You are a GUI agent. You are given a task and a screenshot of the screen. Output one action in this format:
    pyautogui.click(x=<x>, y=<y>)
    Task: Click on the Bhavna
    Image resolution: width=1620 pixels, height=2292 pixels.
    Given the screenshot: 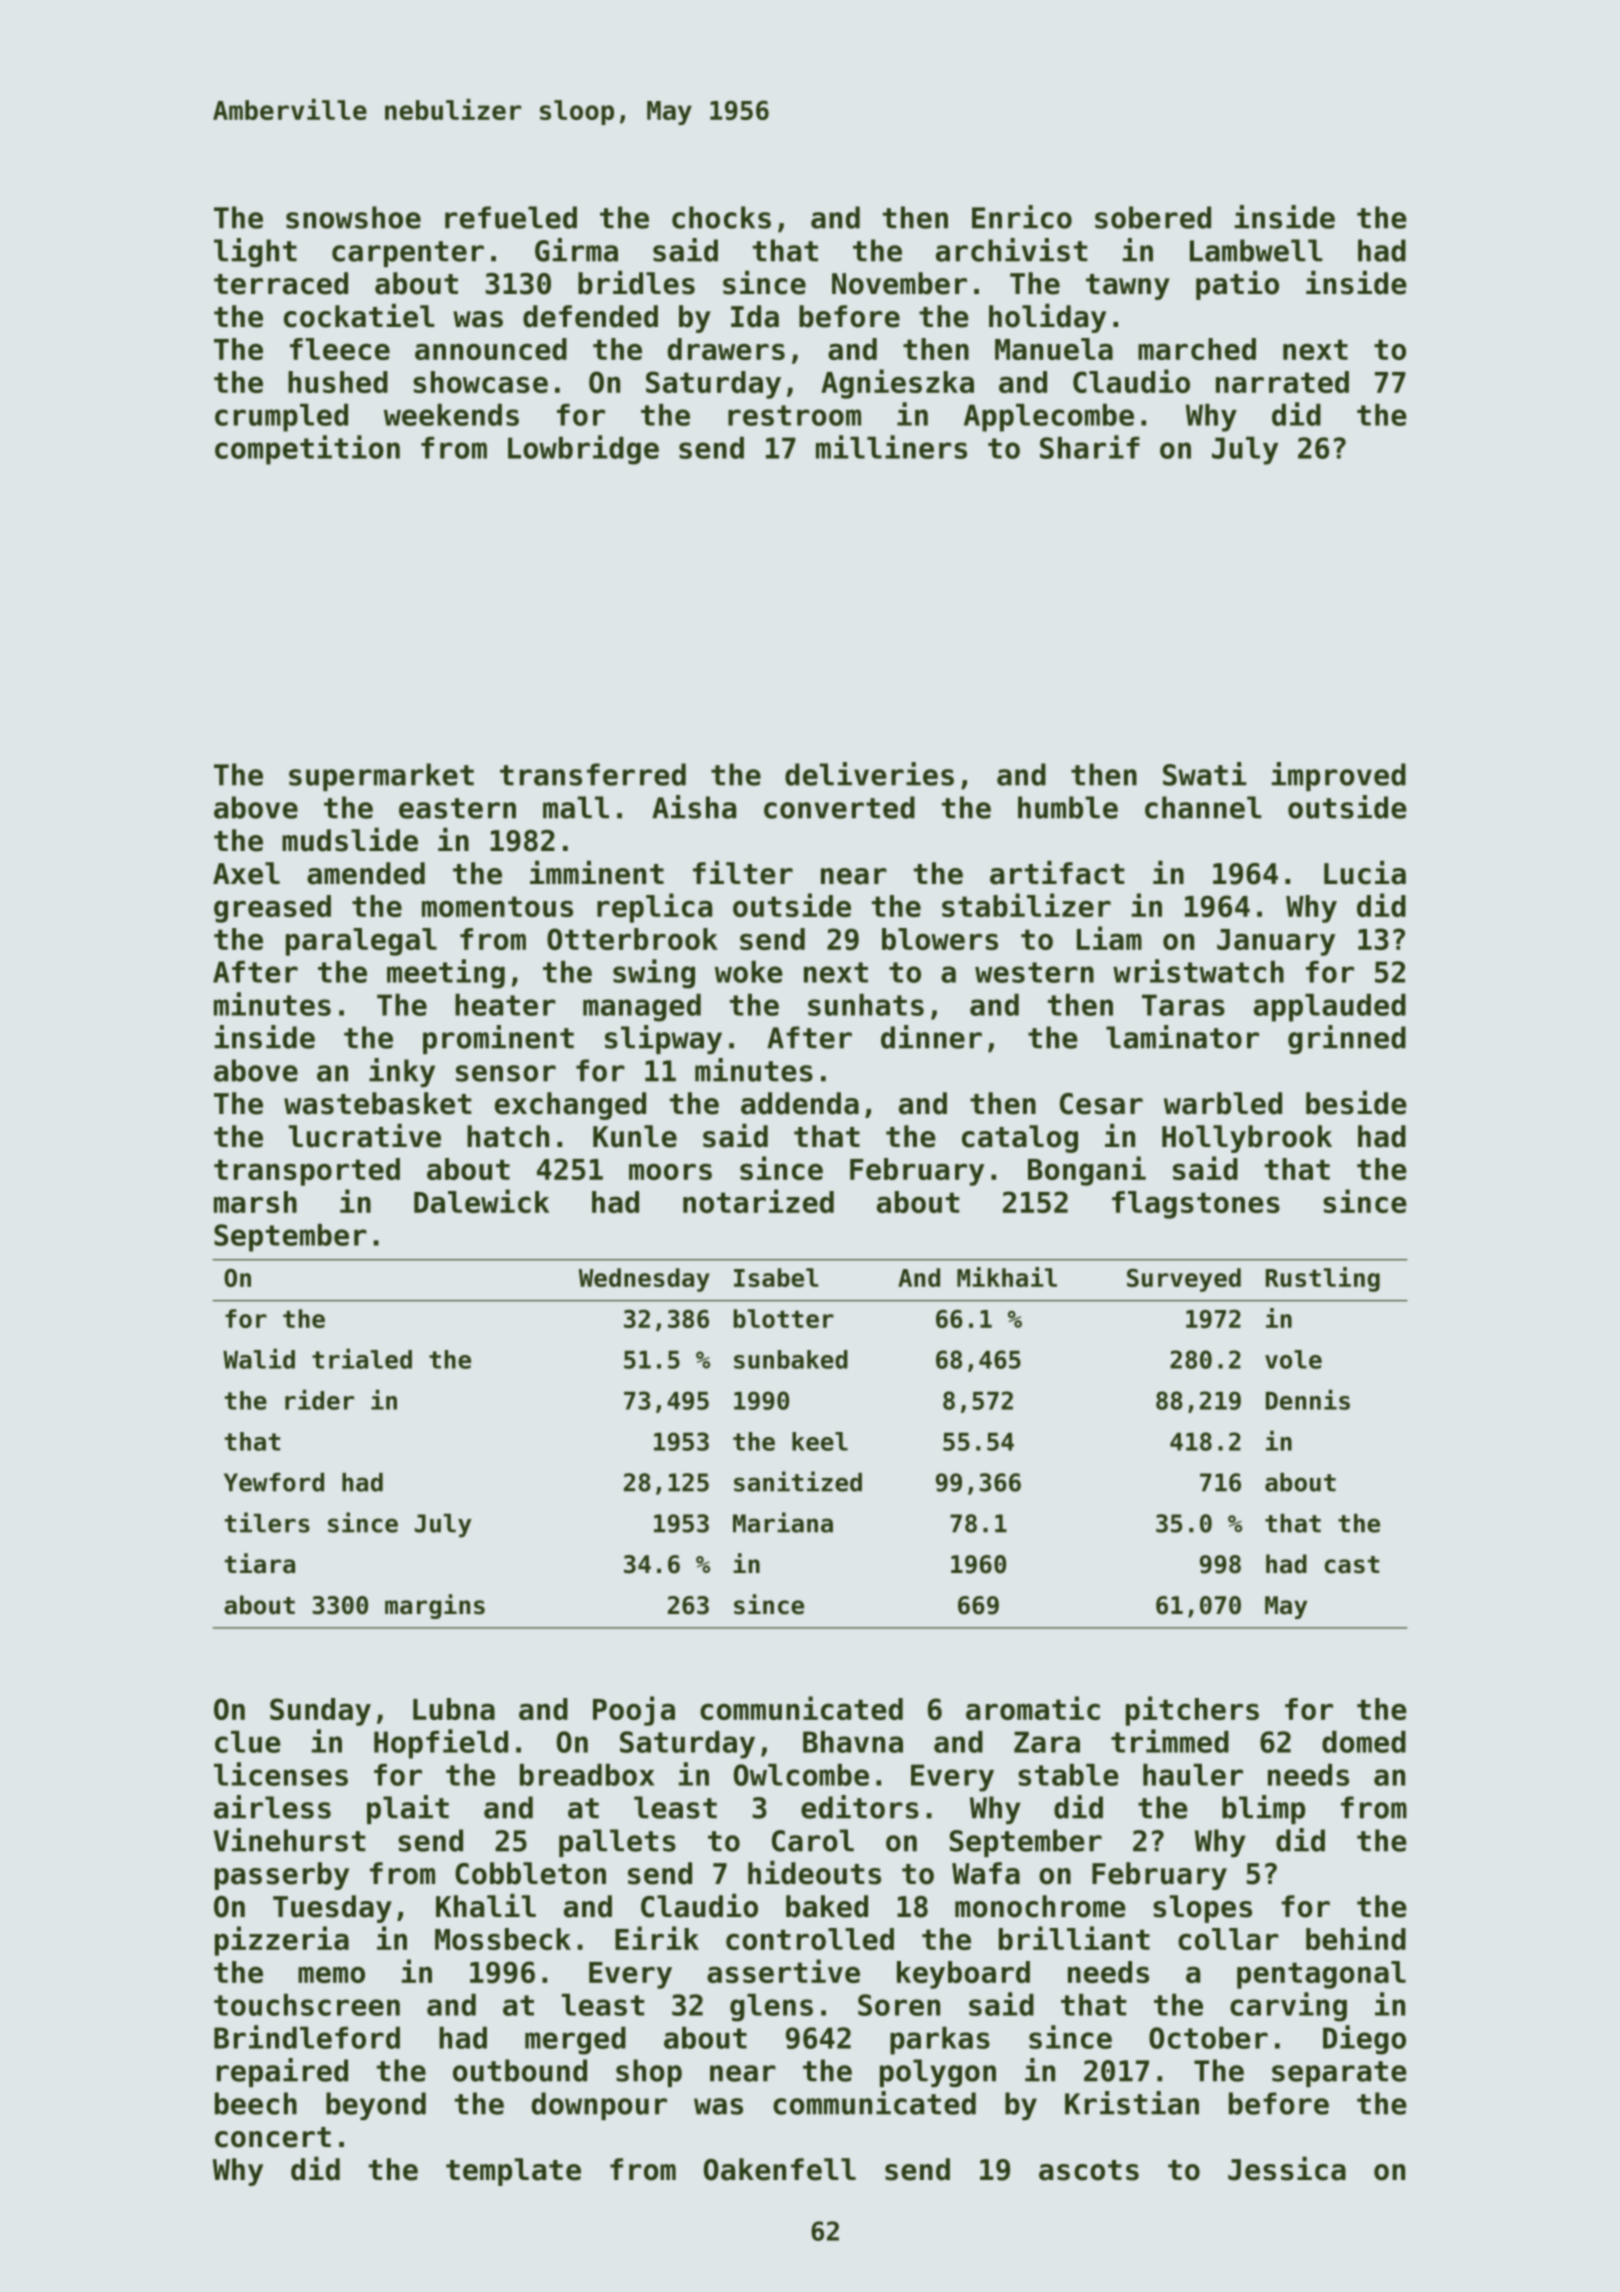 What is the action you would take?
    pyautogui.click(x=853, y=1742)
